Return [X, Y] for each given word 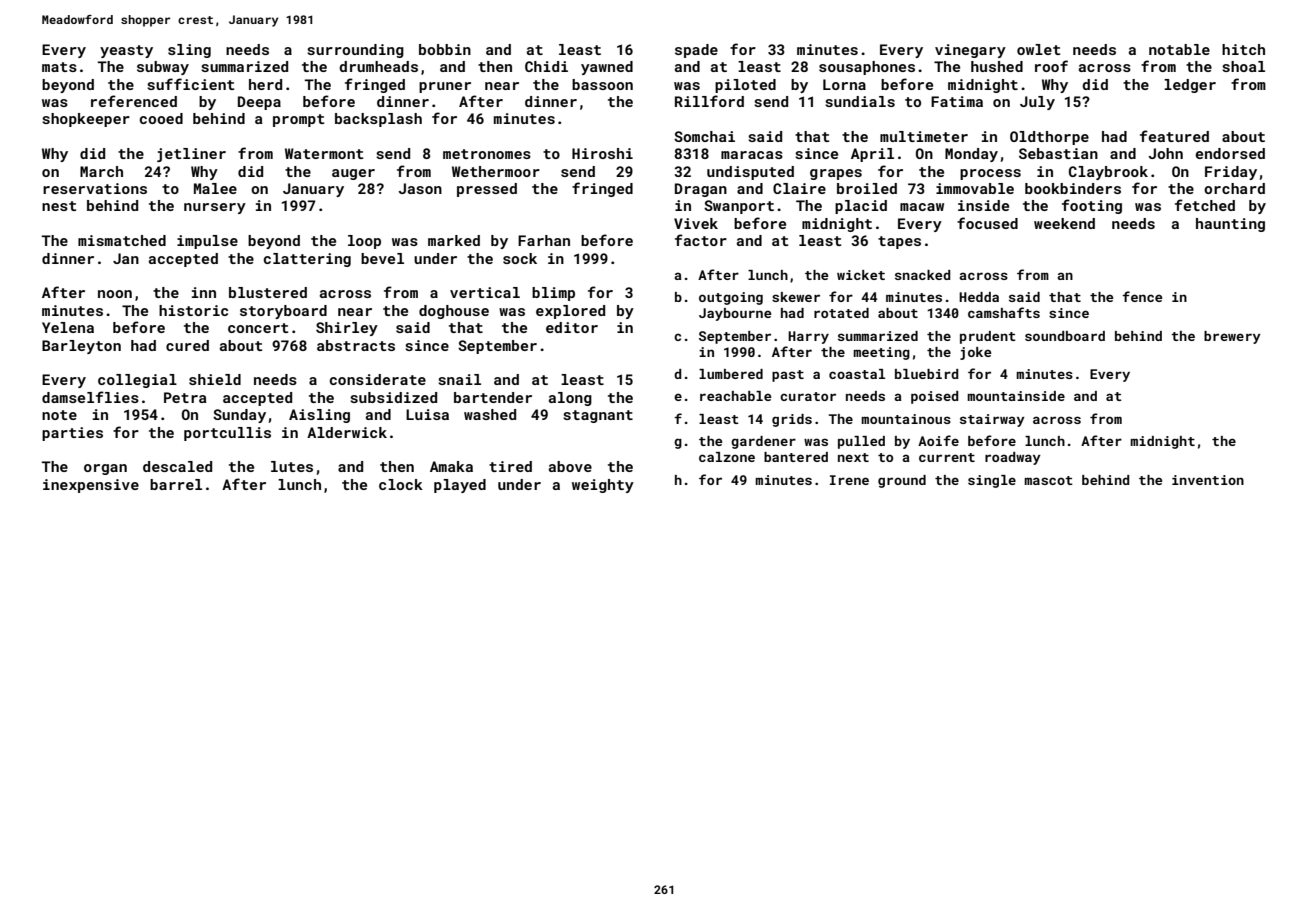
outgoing [731, 298]
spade [696, 51]
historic [193, 310]
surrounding [355, 51]
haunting [1230, 225]
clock [401, 484]
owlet [1038, 49]
